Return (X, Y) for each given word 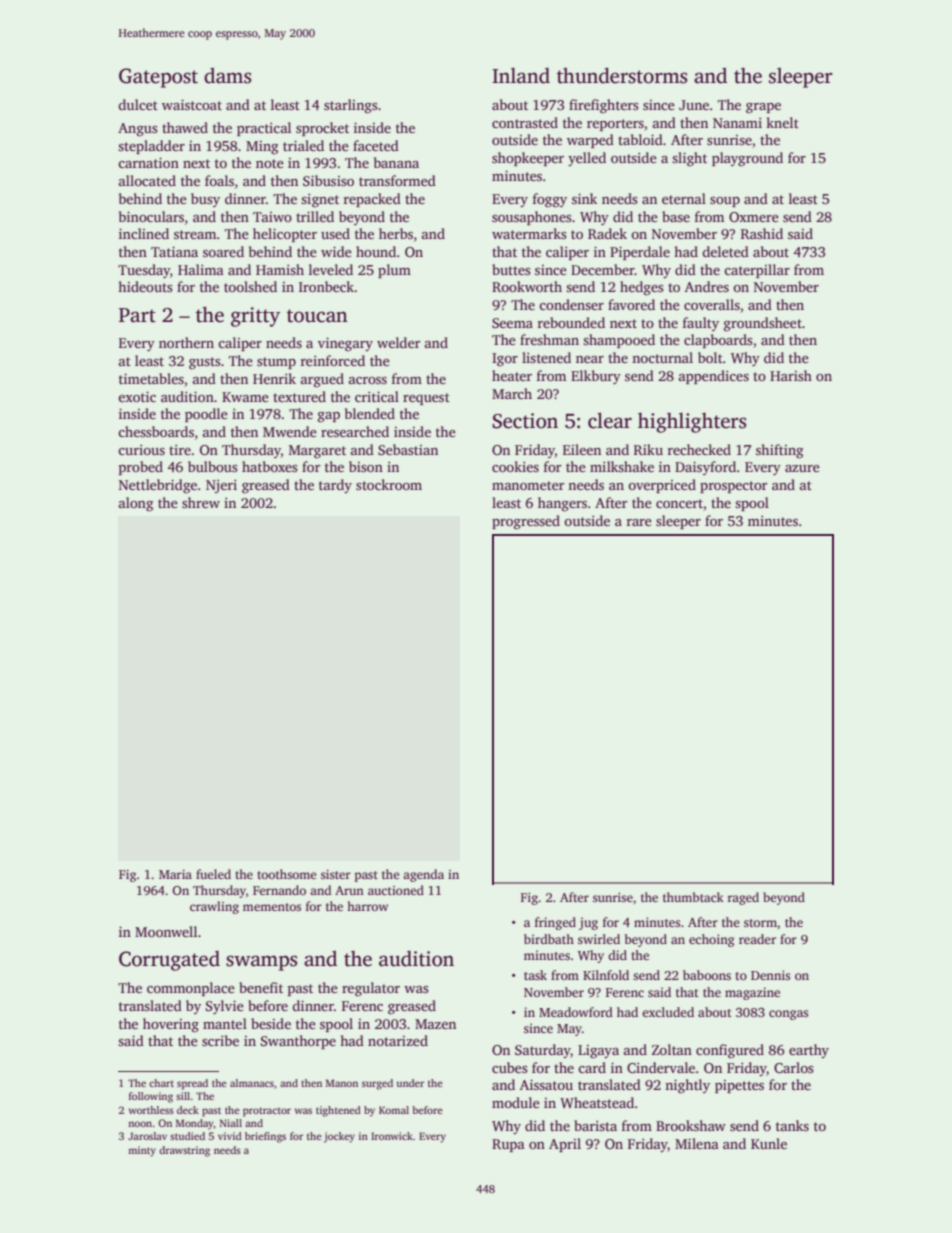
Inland (521, 75)
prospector (734, 487)
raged (743, 898)
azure (802, 468)
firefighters (604, 106)
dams (227, 76)
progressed (526, 522)
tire (180, 450)
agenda (423, 875)
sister (336, 874)
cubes (510, 1067)
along (135, 504)
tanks (792, 1125)
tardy (335, 486)
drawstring (184, 1151)
